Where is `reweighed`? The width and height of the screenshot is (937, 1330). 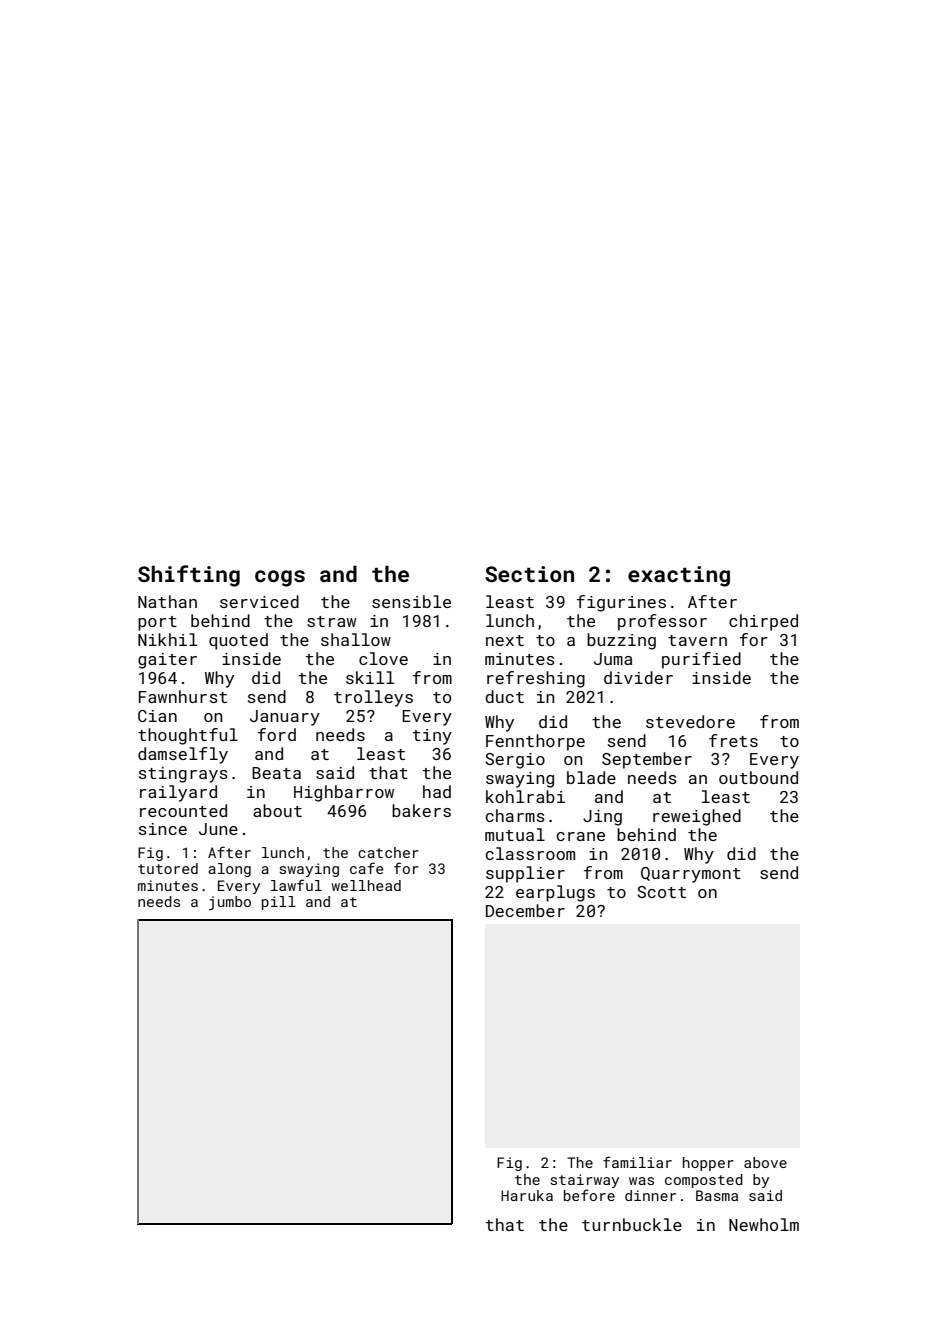
reweighed is located at coordinates (697, 817).
